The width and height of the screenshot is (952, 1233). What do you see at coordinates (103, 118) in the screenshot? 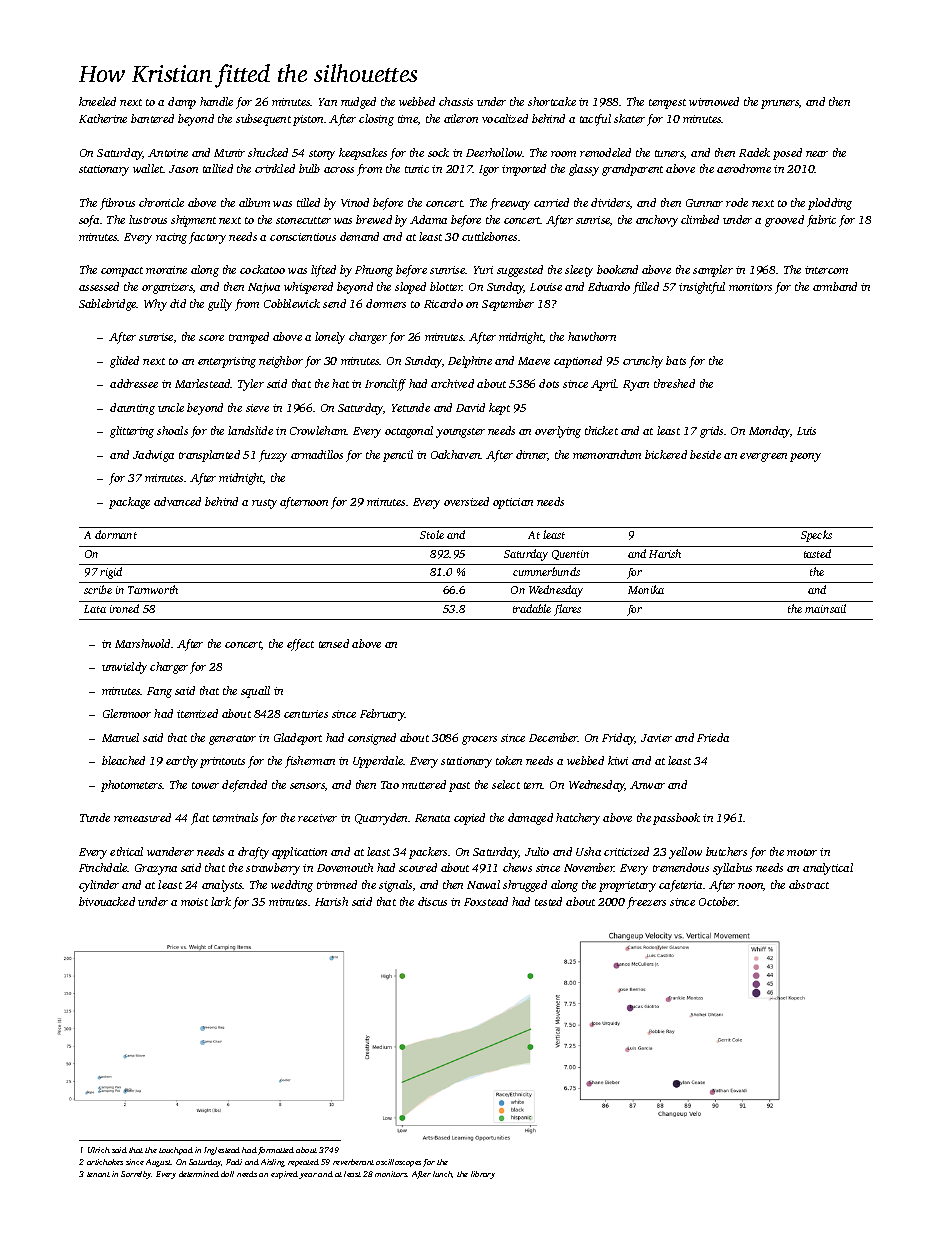
I see `Katherine` at bounding box center [103, 118].
